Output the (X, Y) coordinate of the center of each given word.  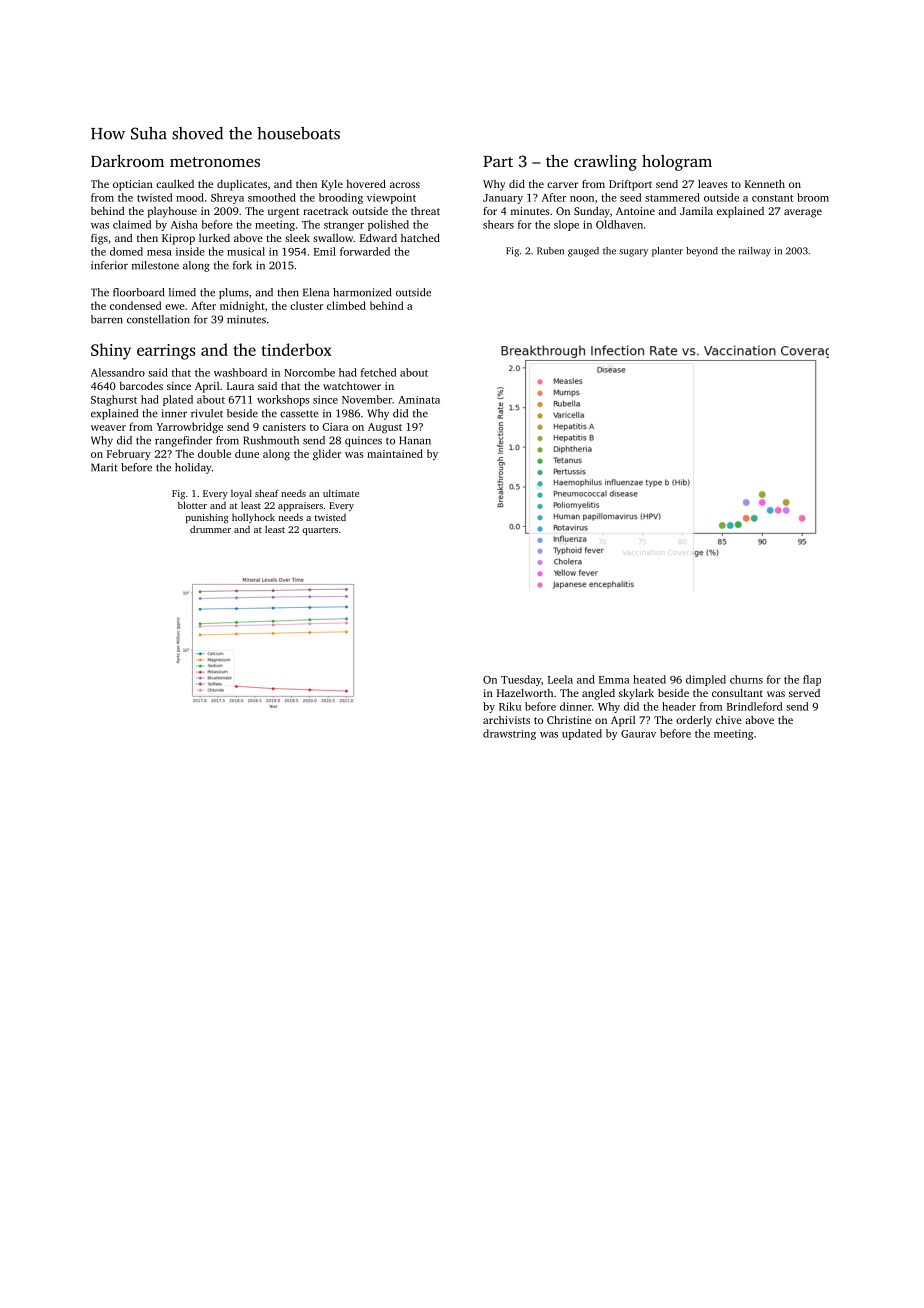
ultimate (341, 493)
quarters (320, 531)
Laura (240, 386)
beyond (702, 252)
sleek (297, 238)
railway (755, 252)
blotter (192, 505)
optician (133, 185)
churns (746, 679)
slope (566, 225)
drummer (210, 529)
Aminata (419, 400)
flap (812, 680)
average (803, 213)
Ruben (550, 251)
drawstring (509, 734)
